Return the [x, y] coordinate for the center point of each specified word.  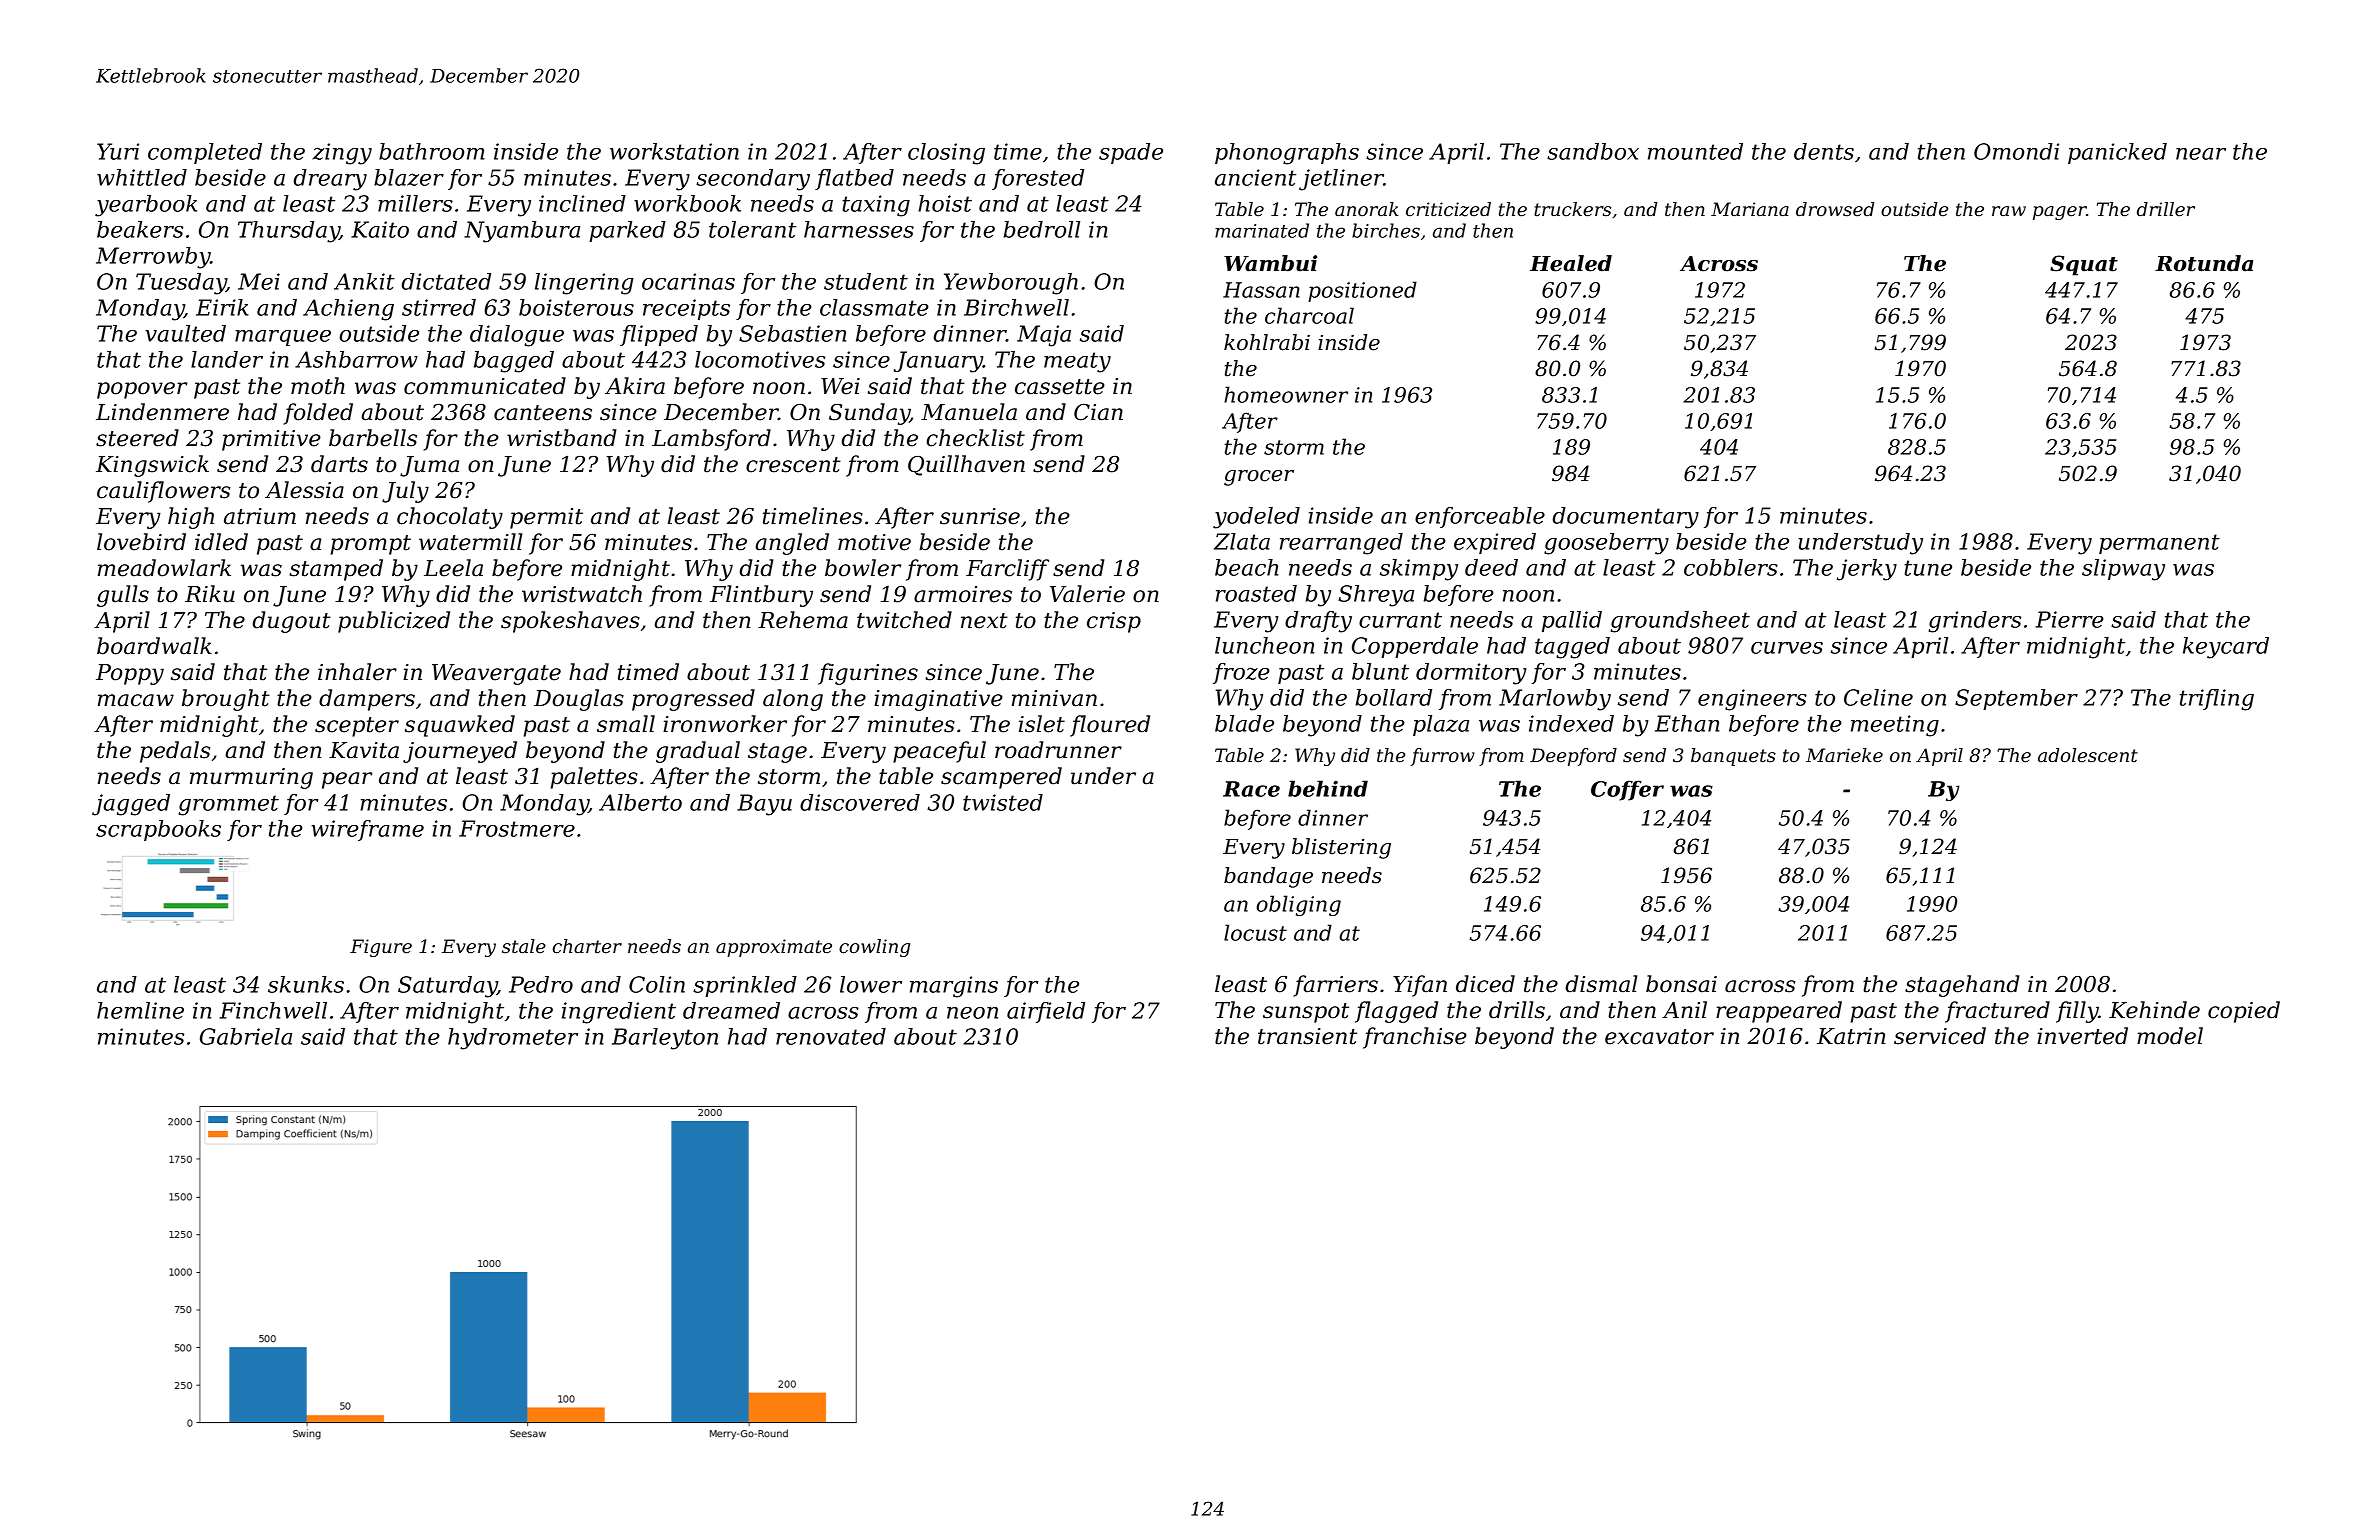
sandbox [1593, 151]
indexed [1571, 723]
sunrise [980, 516]
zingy [342, 154]
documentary [1626, 518]
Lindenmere [162, 412]
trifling [2217, 700]
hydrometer [513, 1039]
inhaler [357, 672]
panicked [2117, 153]
